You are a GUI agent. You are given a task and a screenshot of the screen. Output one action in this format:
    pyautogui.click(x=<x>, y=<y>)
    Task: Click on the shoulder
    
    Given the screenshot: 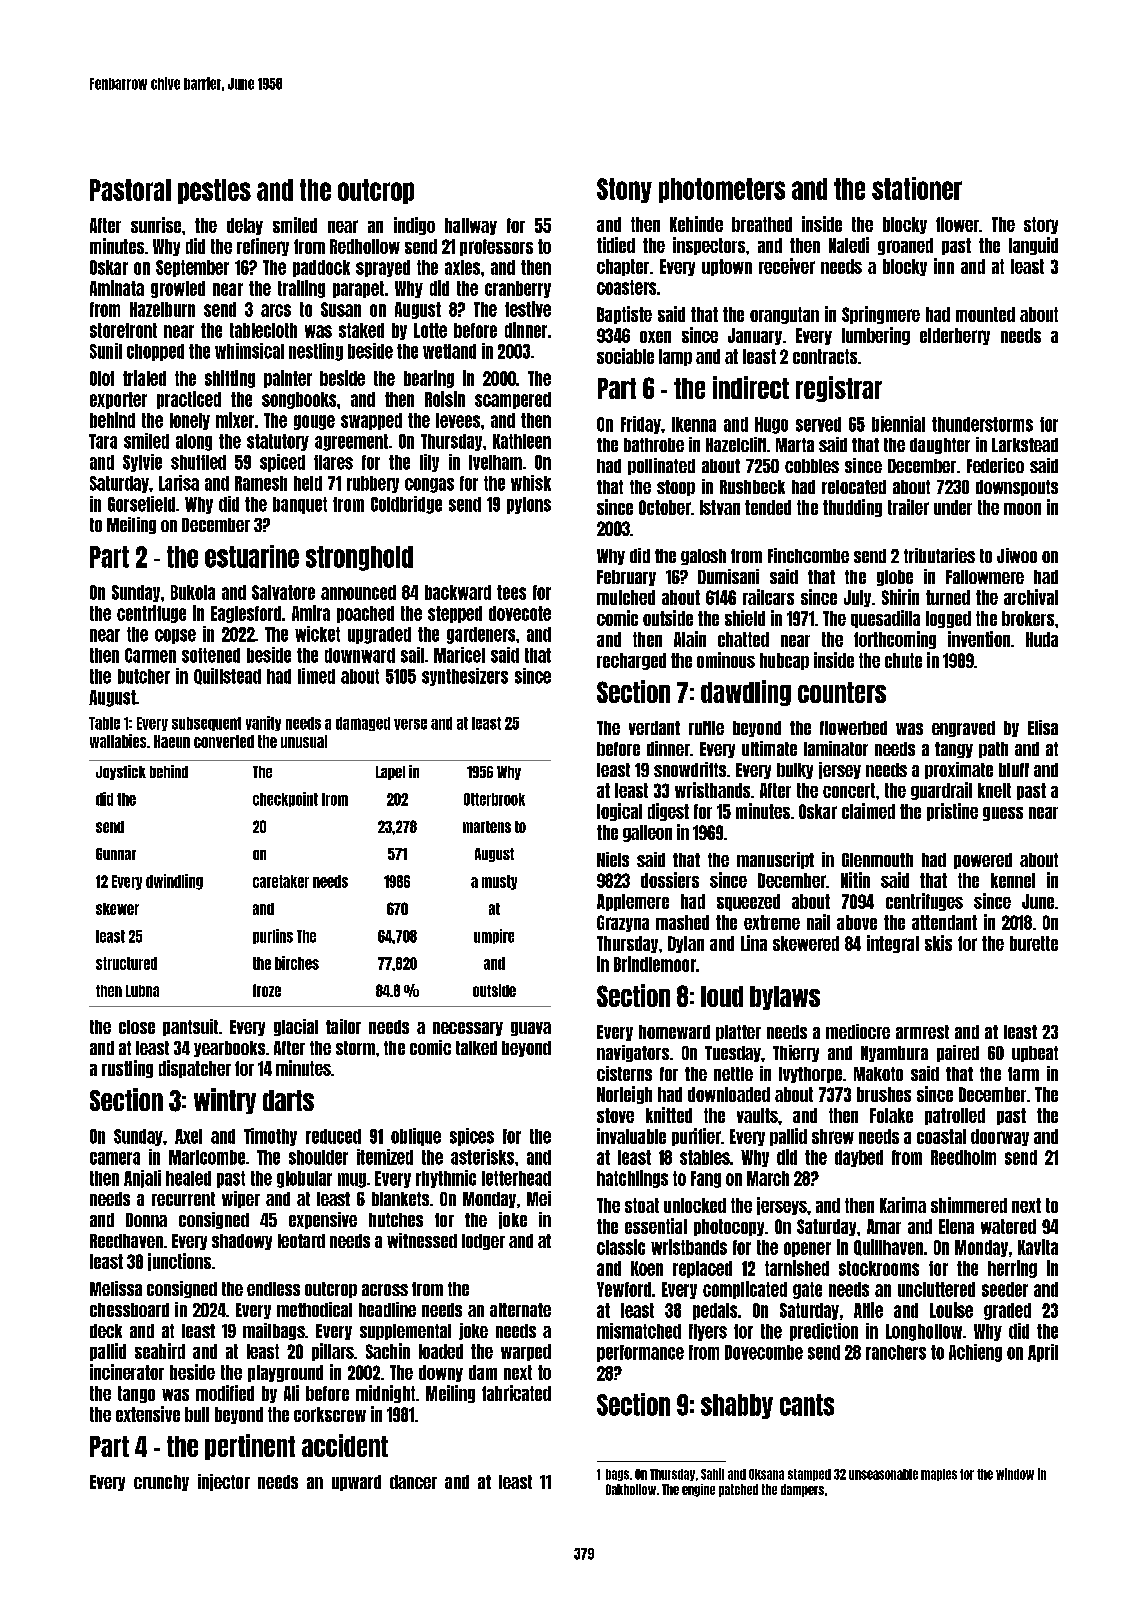 What is the action you would take?
    pyautogui.click(x=318, y=1157)
